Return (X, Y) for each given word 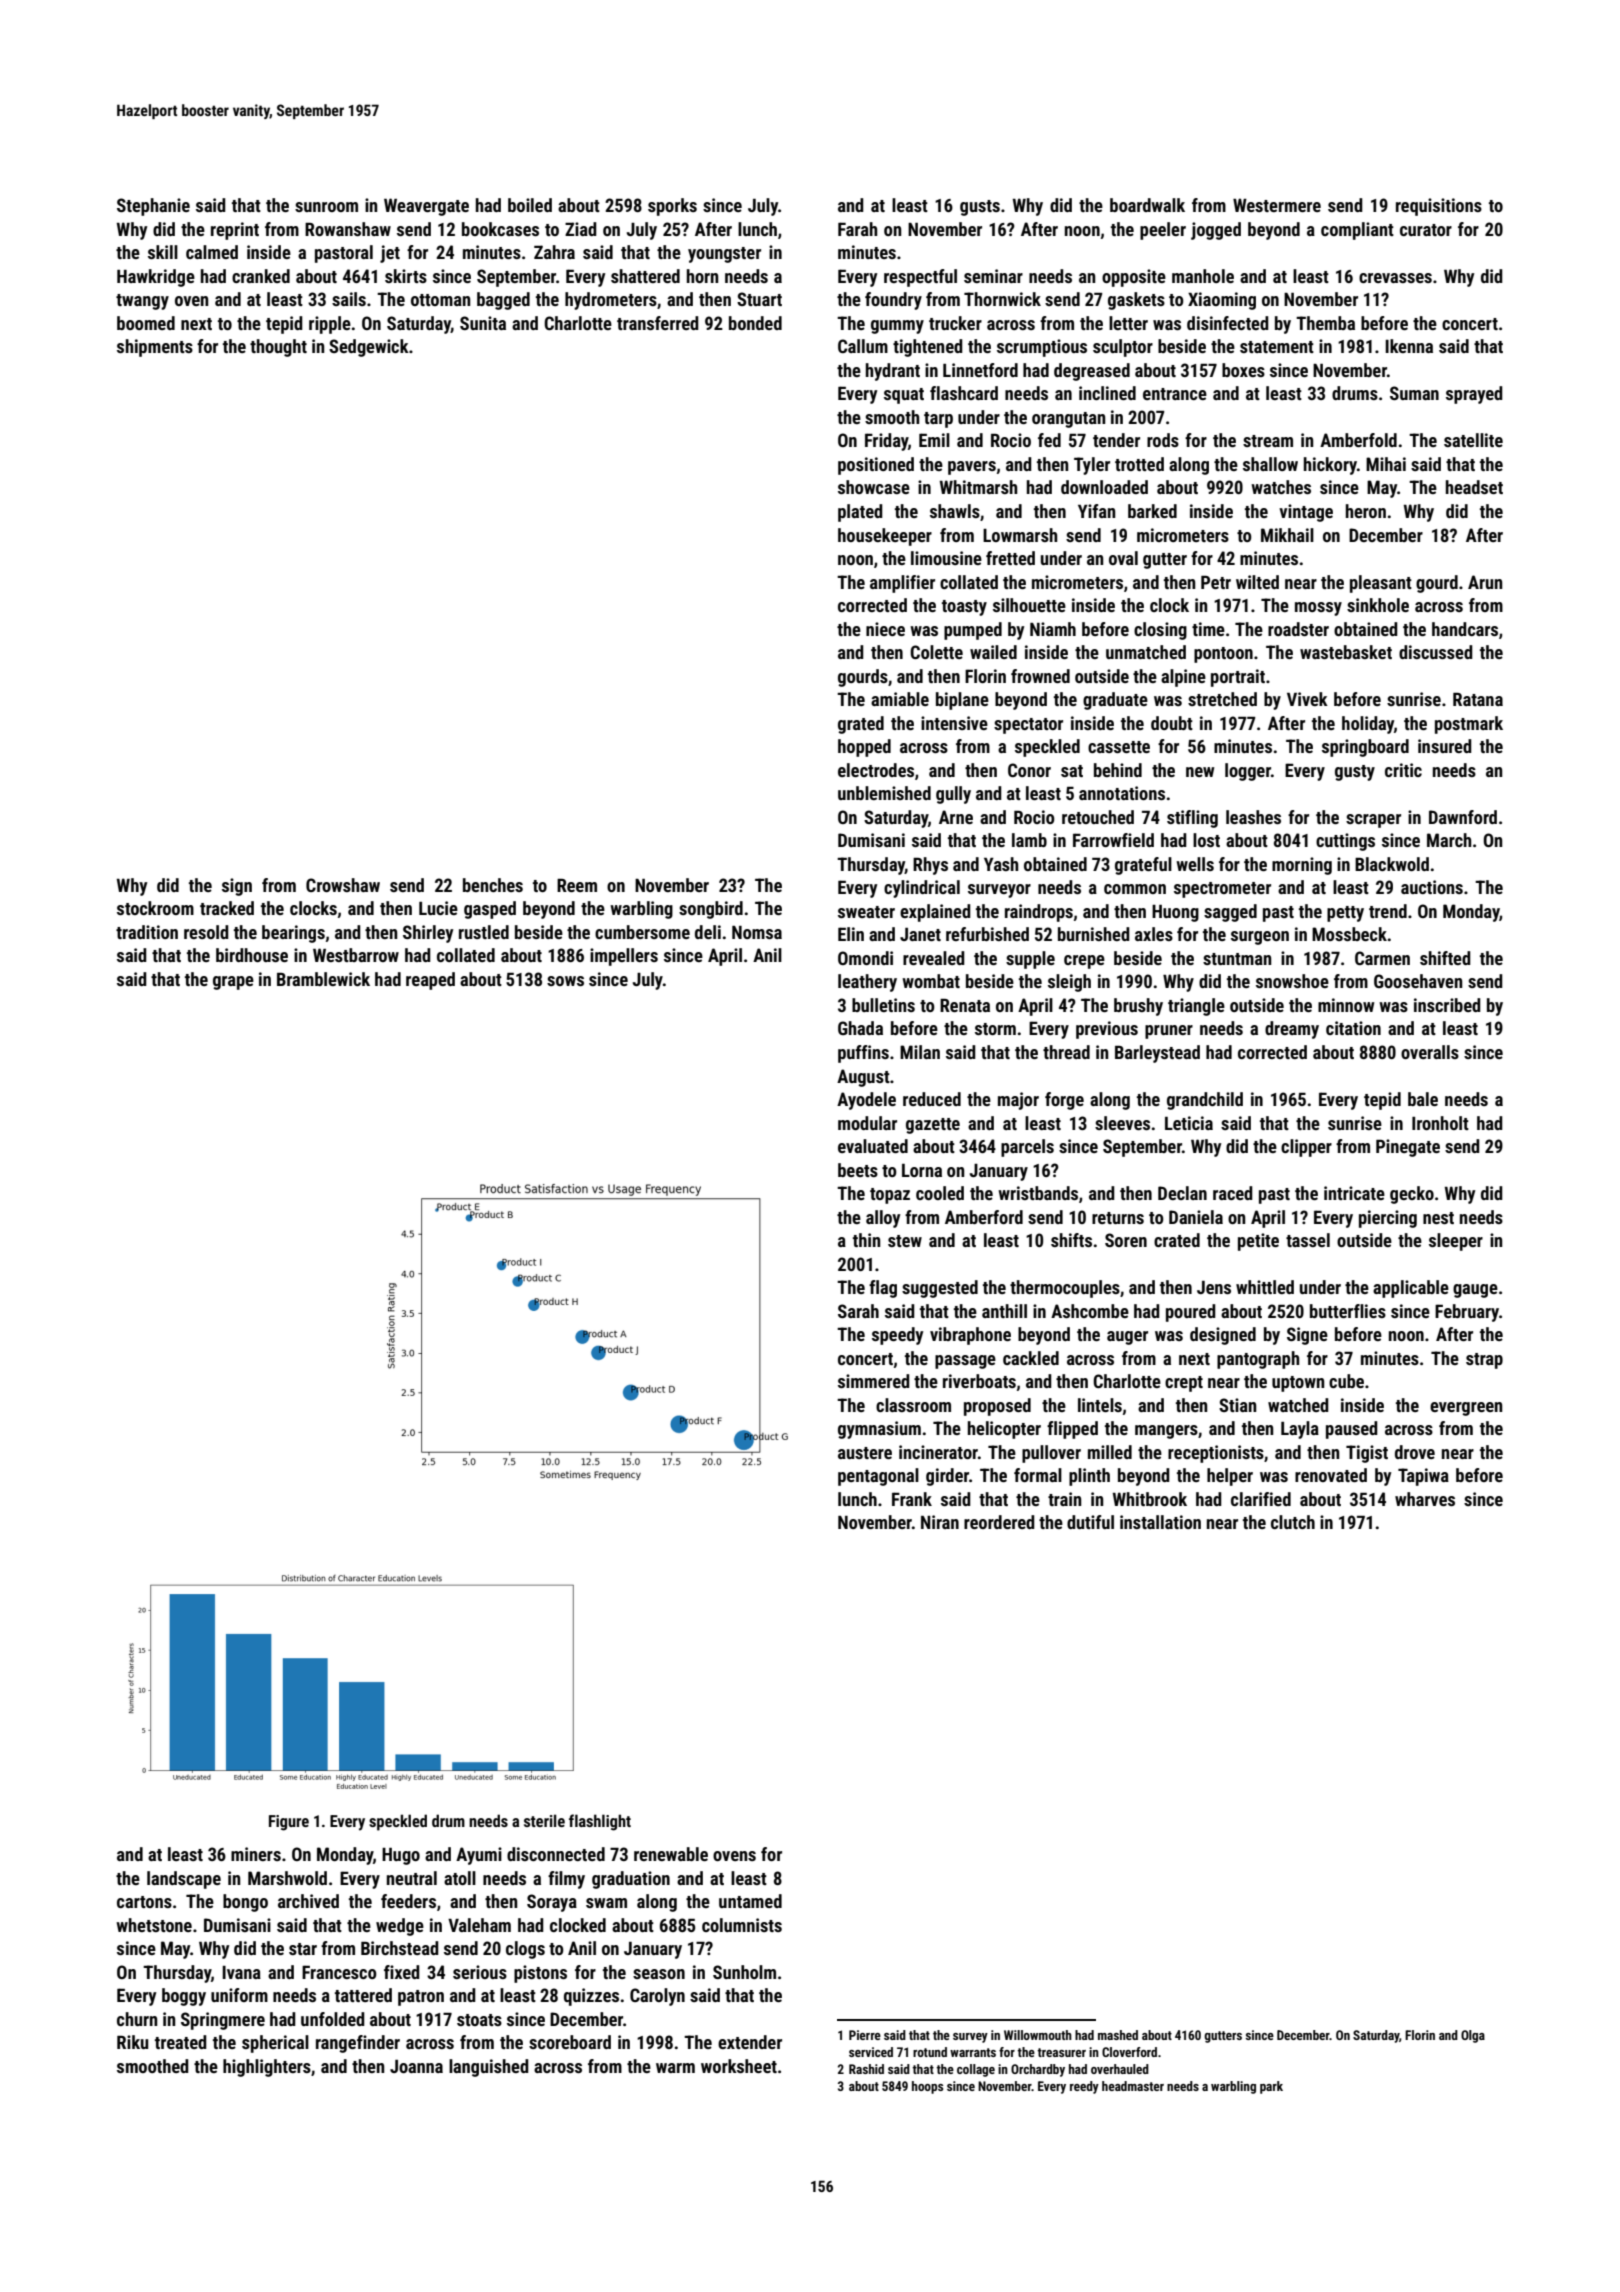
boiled (530, 205)
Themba (1325, 323)
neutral (412, 1878)
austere (865, 1453)
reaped (430, 981)
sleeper (1456, 1242)
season (659, 1974)
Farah (857, 229)
